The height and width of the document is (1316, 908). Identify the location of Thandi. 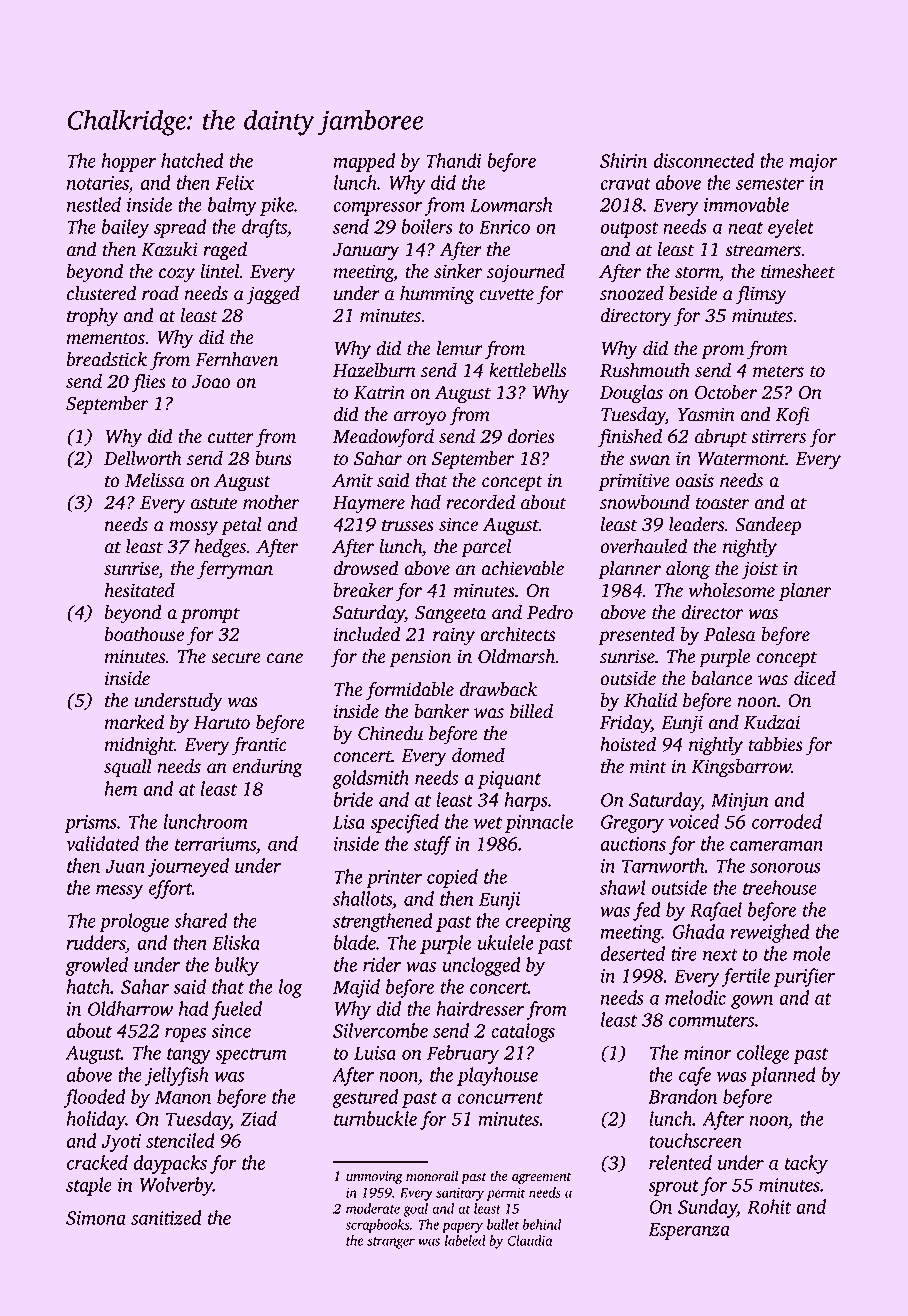
(454, 160).
